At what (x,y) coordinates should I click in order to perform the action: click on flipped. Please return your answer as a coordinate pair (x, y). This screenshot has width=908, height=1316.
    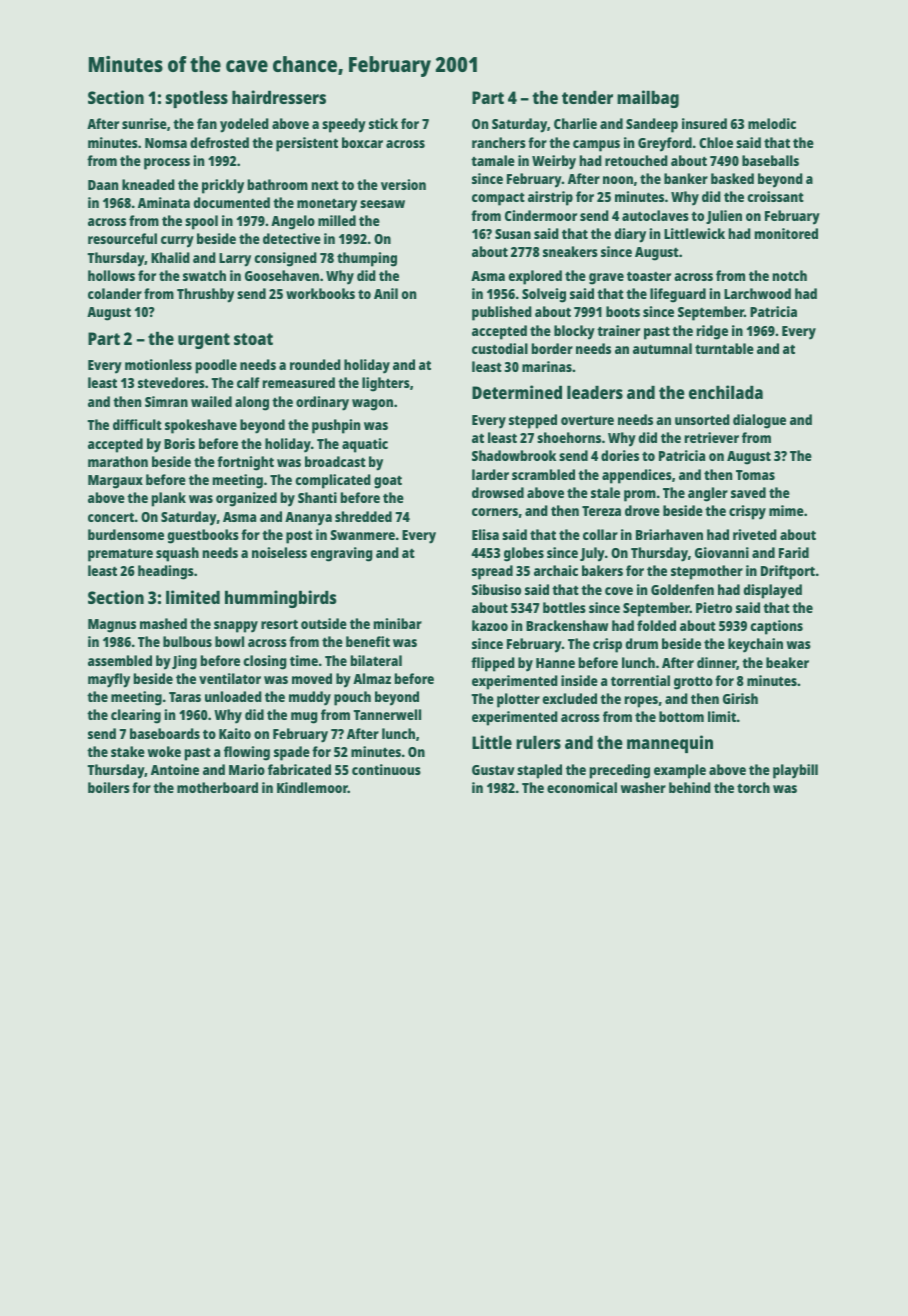
    Looking at the image, I should click on (493, 664).
